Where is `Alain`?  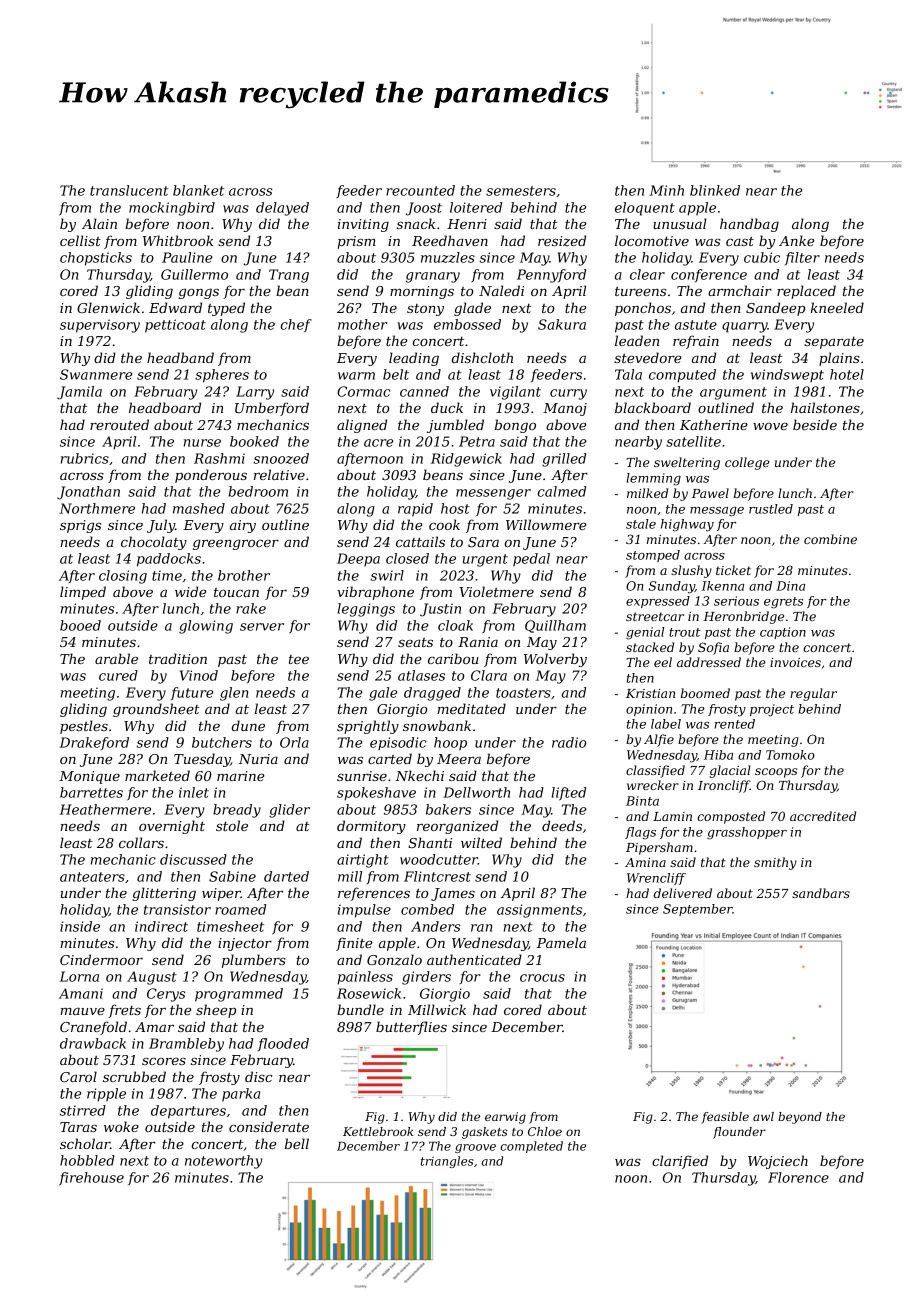 Alain is located at coordinates (99, 223).
